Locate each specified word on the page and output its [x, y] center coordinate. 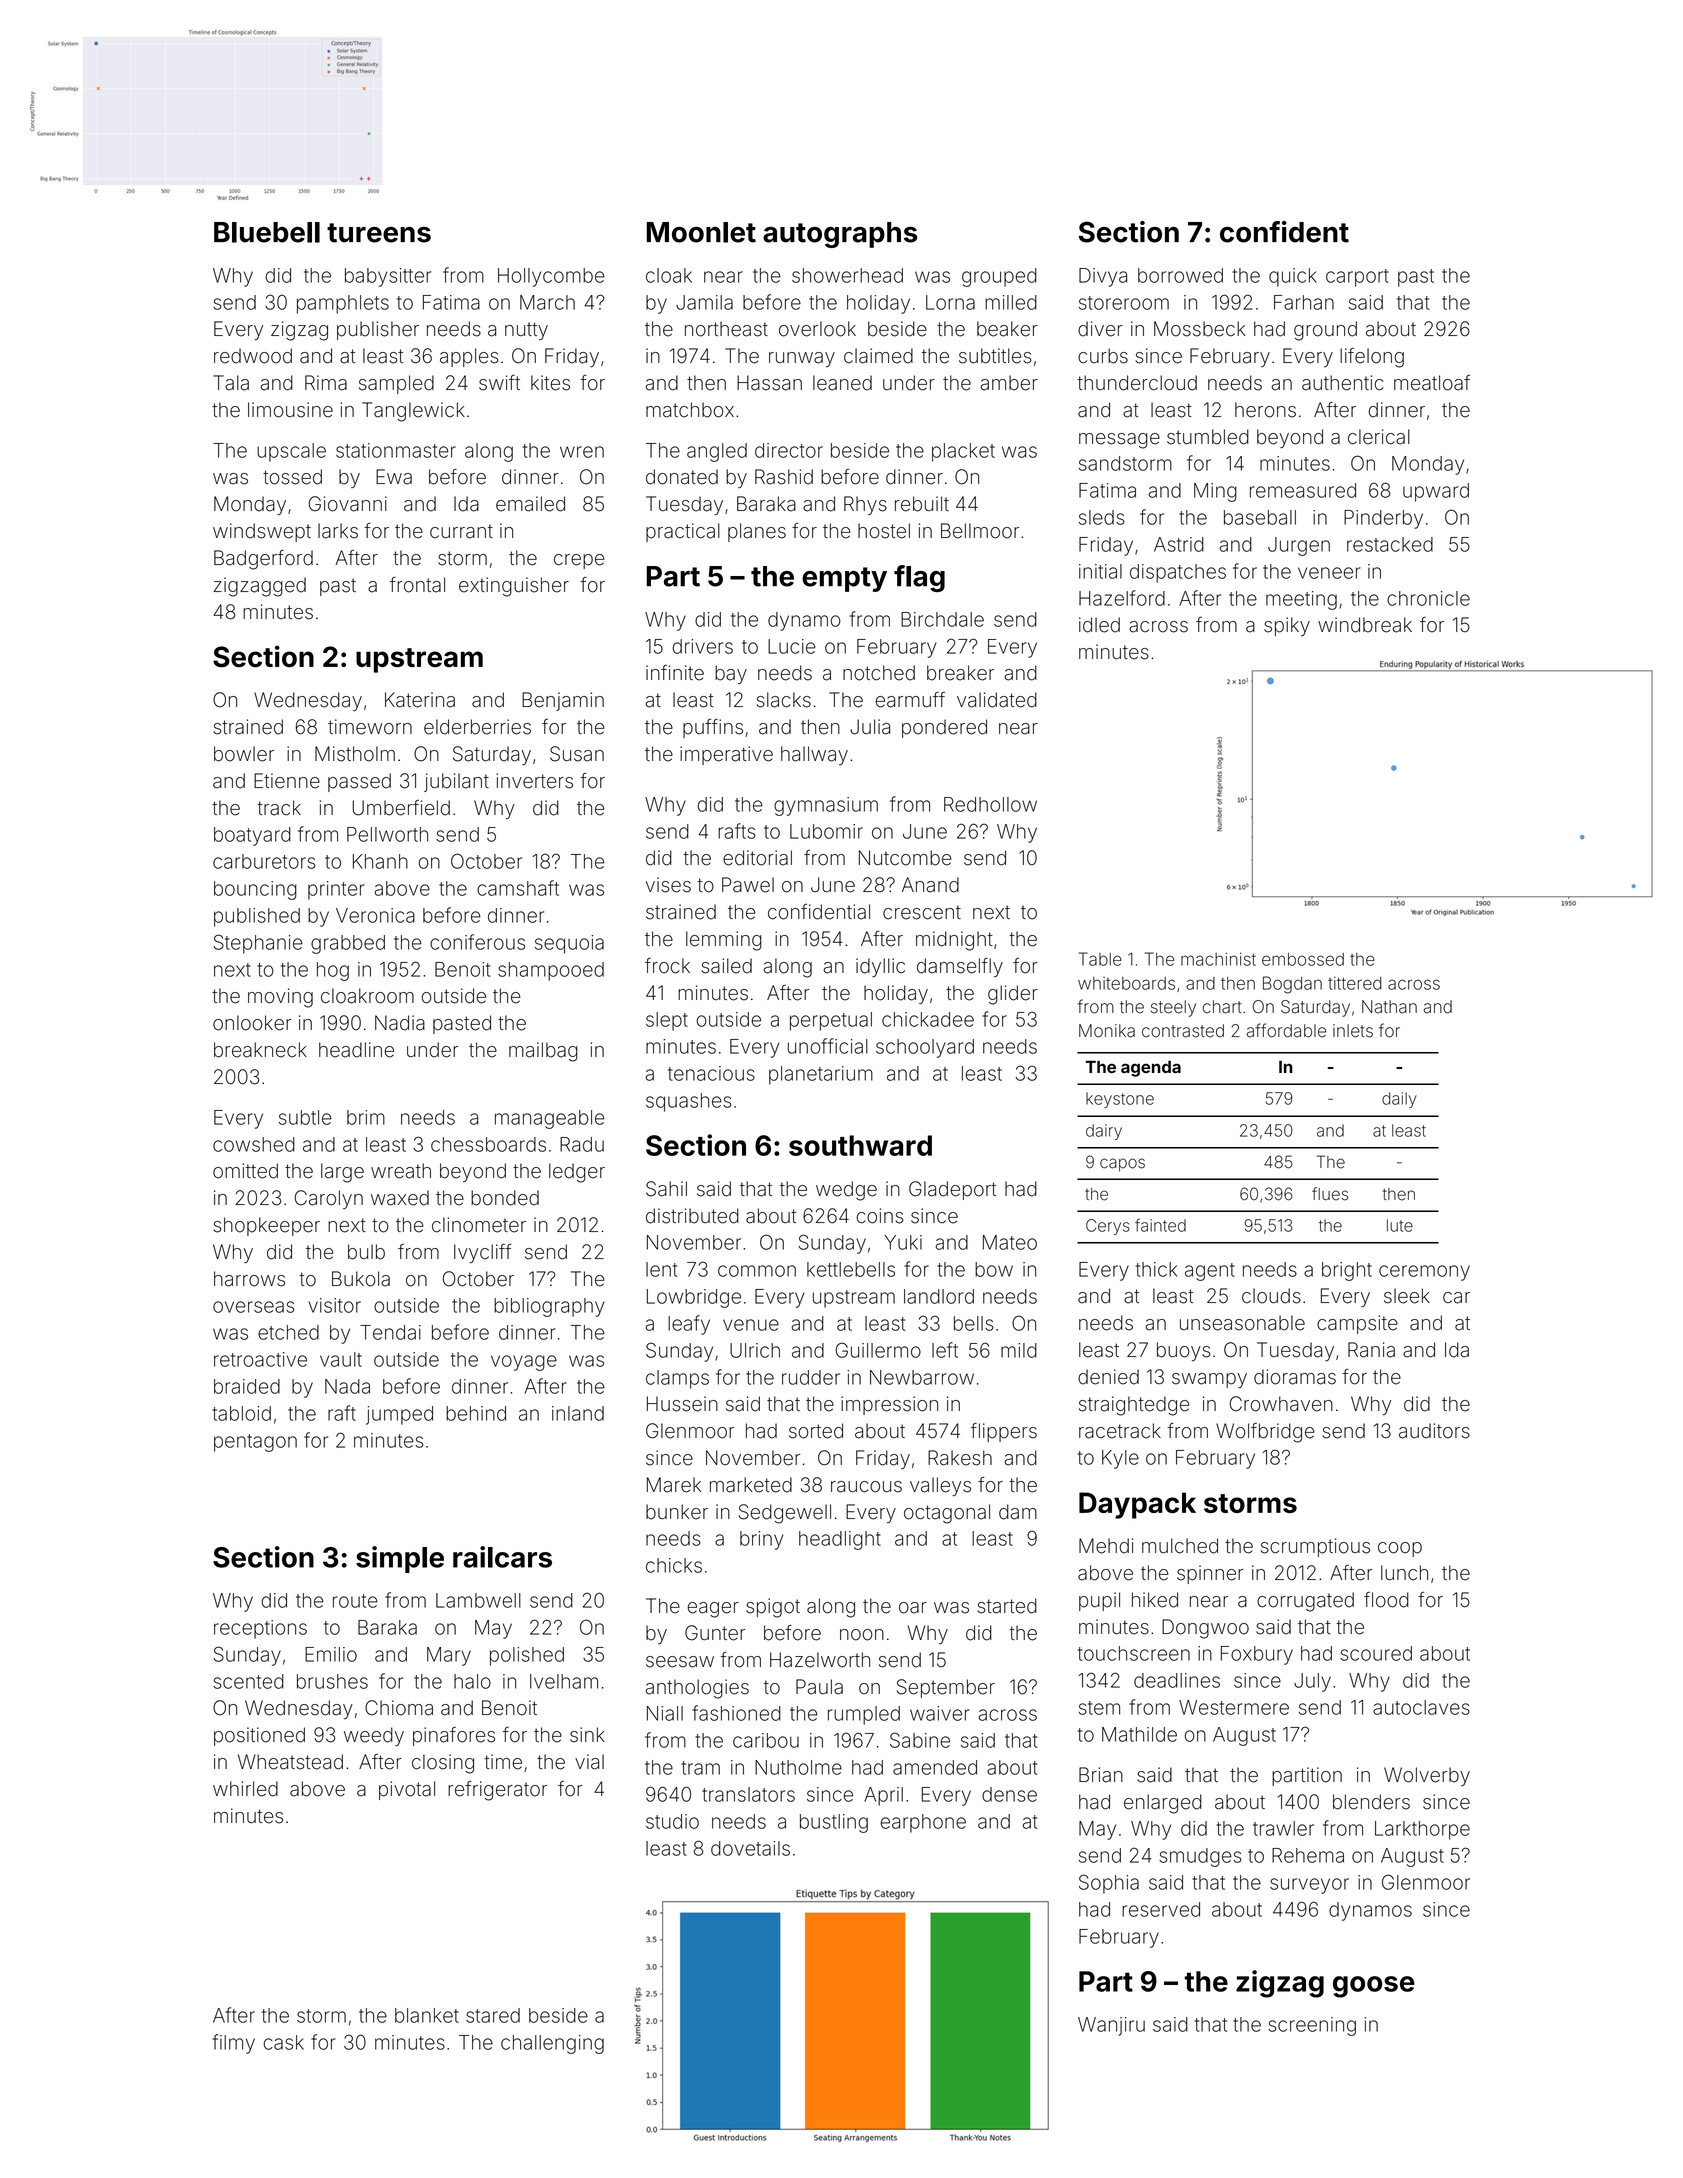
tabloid [241, 1413]
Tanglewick [413, 412]
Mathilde [1139, 1734]
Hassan [769, 383]
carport [1357, 278]
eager [713, 1610]
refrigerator [497, 1791]
